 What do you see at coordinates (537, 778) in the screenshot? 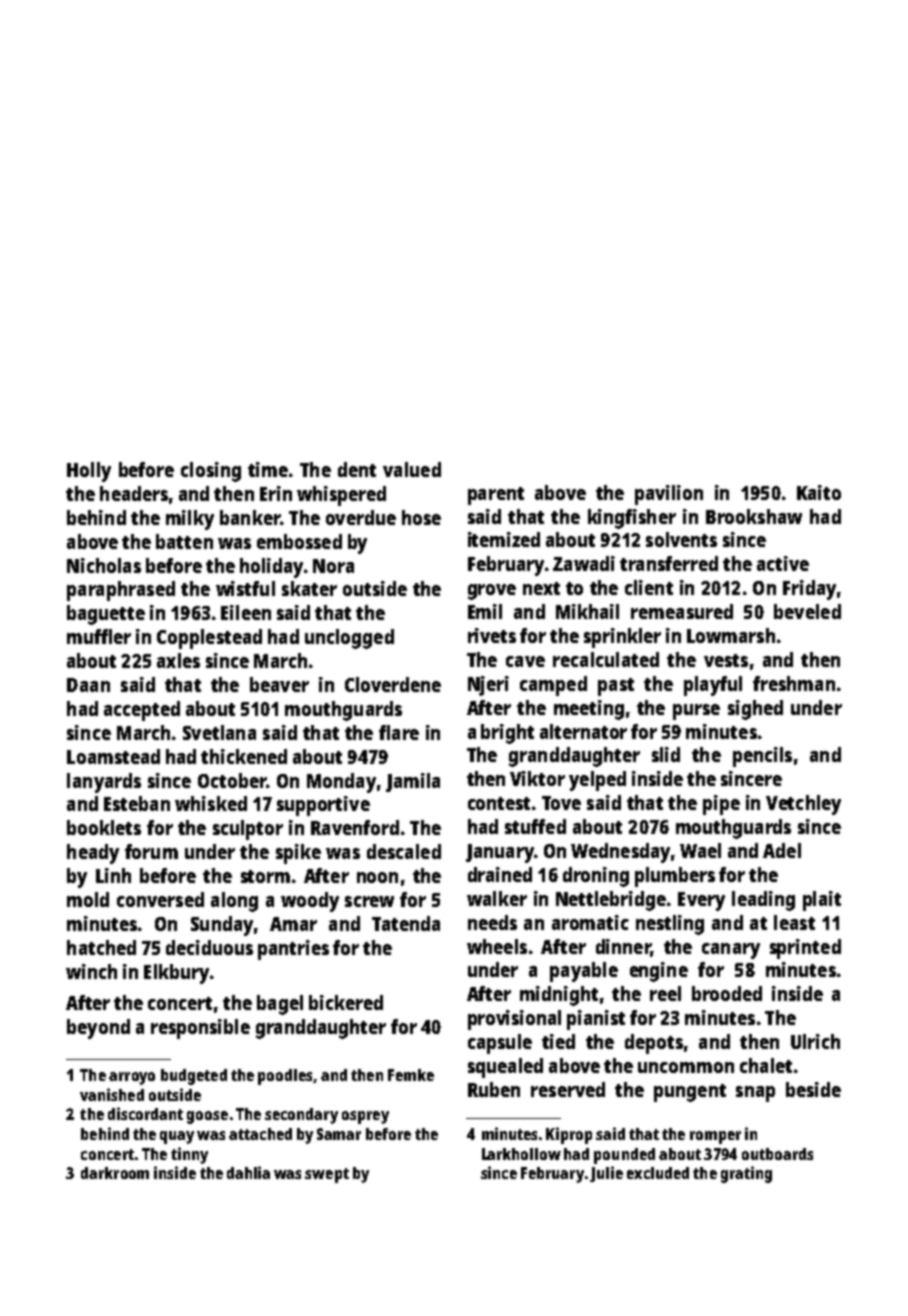
I see `Viktor` at bounding box center [537, 778].
